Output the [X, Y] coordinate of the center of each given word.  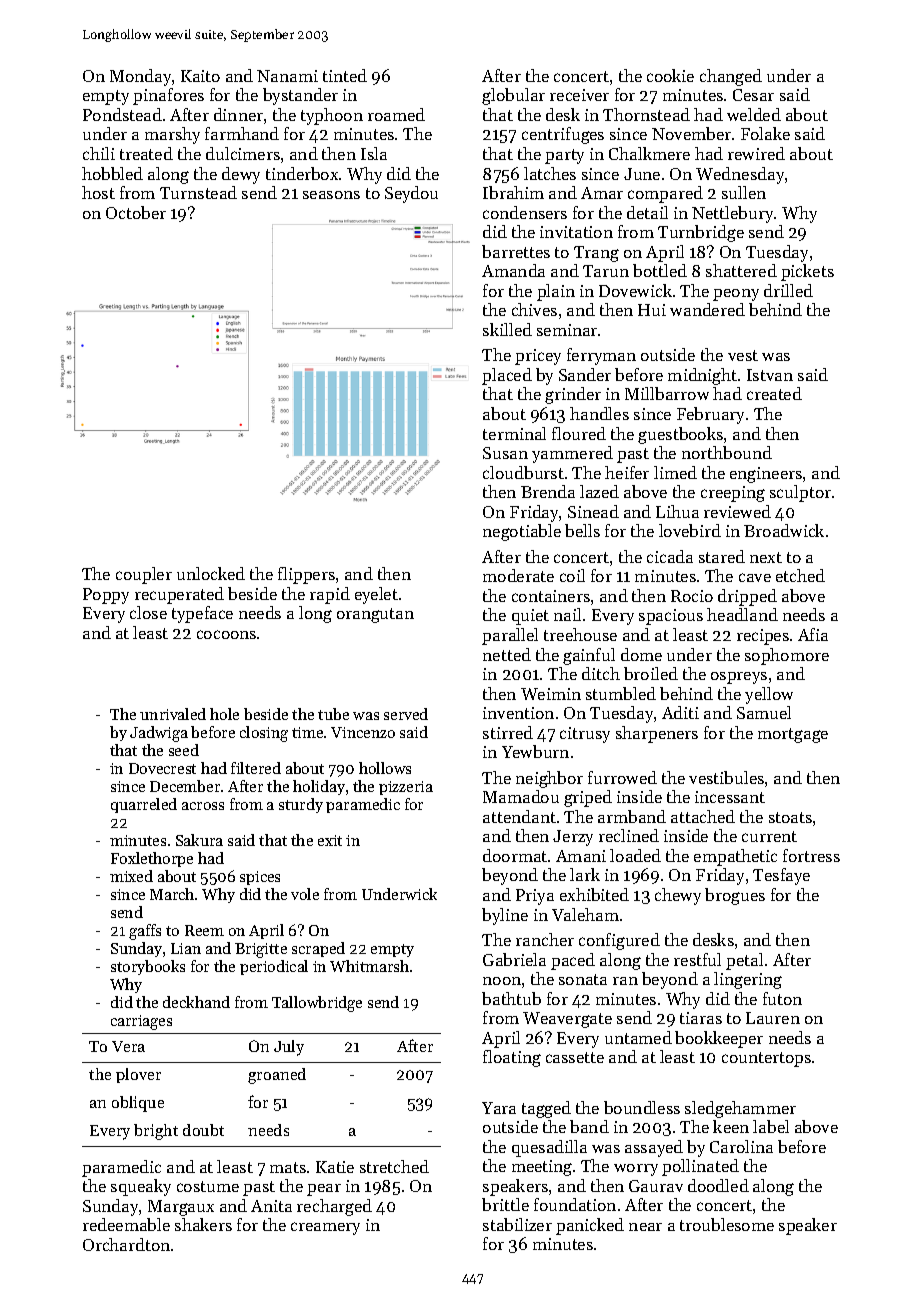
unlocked [211, 573]
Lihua [677, 511]
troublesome [727, 1224]
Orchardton [126, 1244]
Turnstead [198, 192]
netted [507, 654]
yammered [572, 454]
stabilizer [517, 1224]
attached [703, 816]
